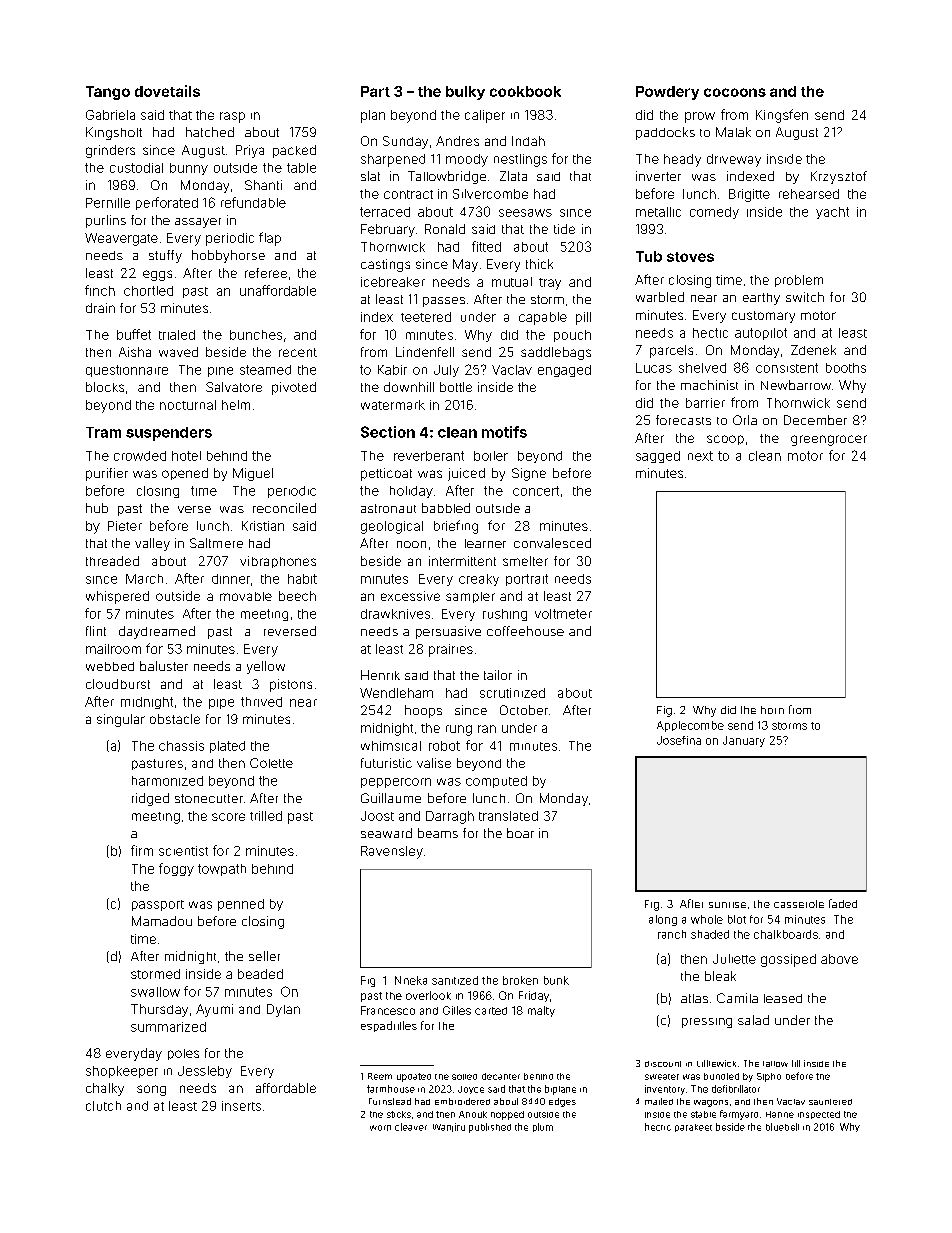 The height and width of the screenshot is (1233, 952). Describe the element at coordinates (744, 741) in the screenshot. I see `January` at that location.
